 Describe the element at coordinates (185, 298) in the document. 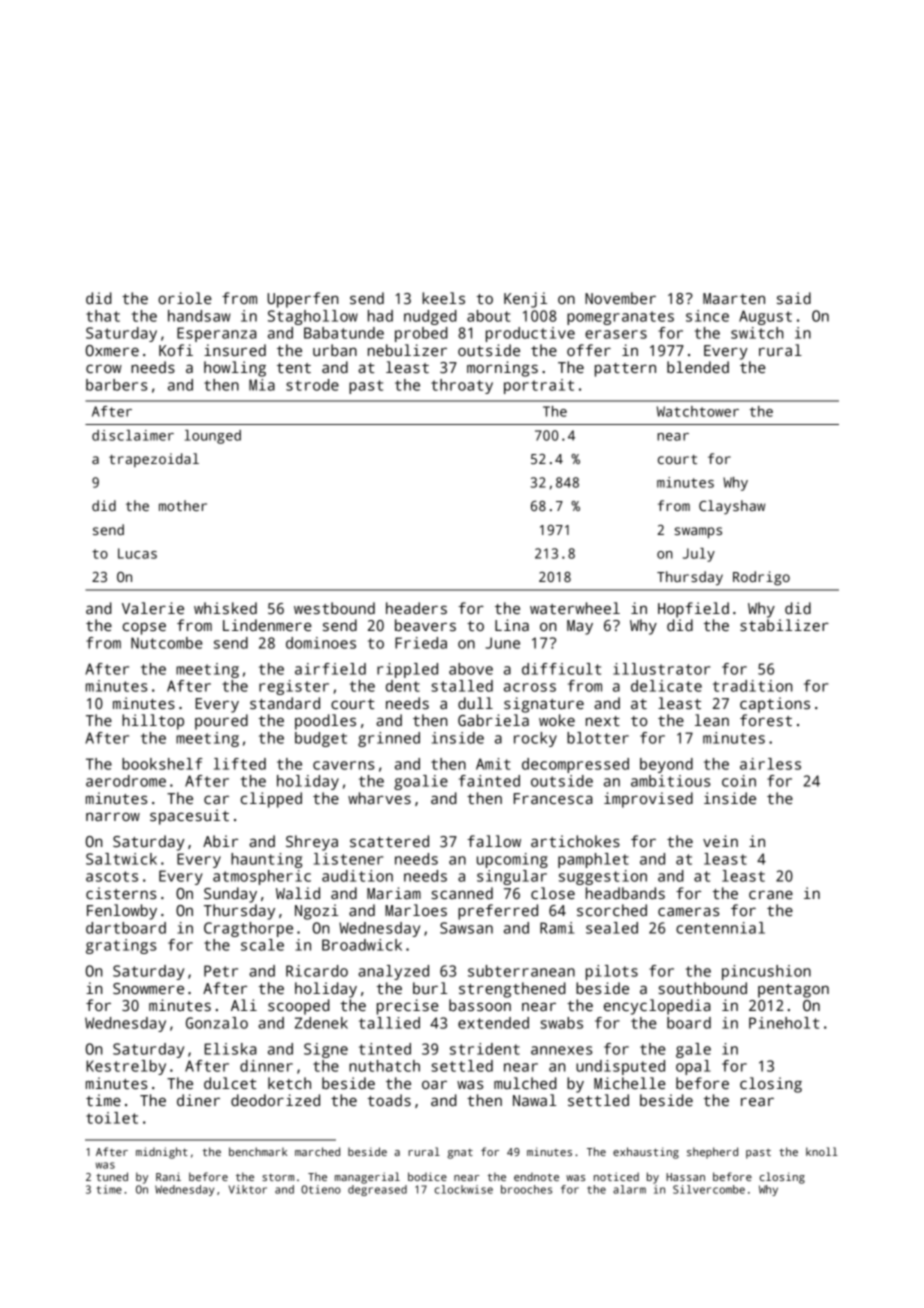

I see `oriole` at that location.
